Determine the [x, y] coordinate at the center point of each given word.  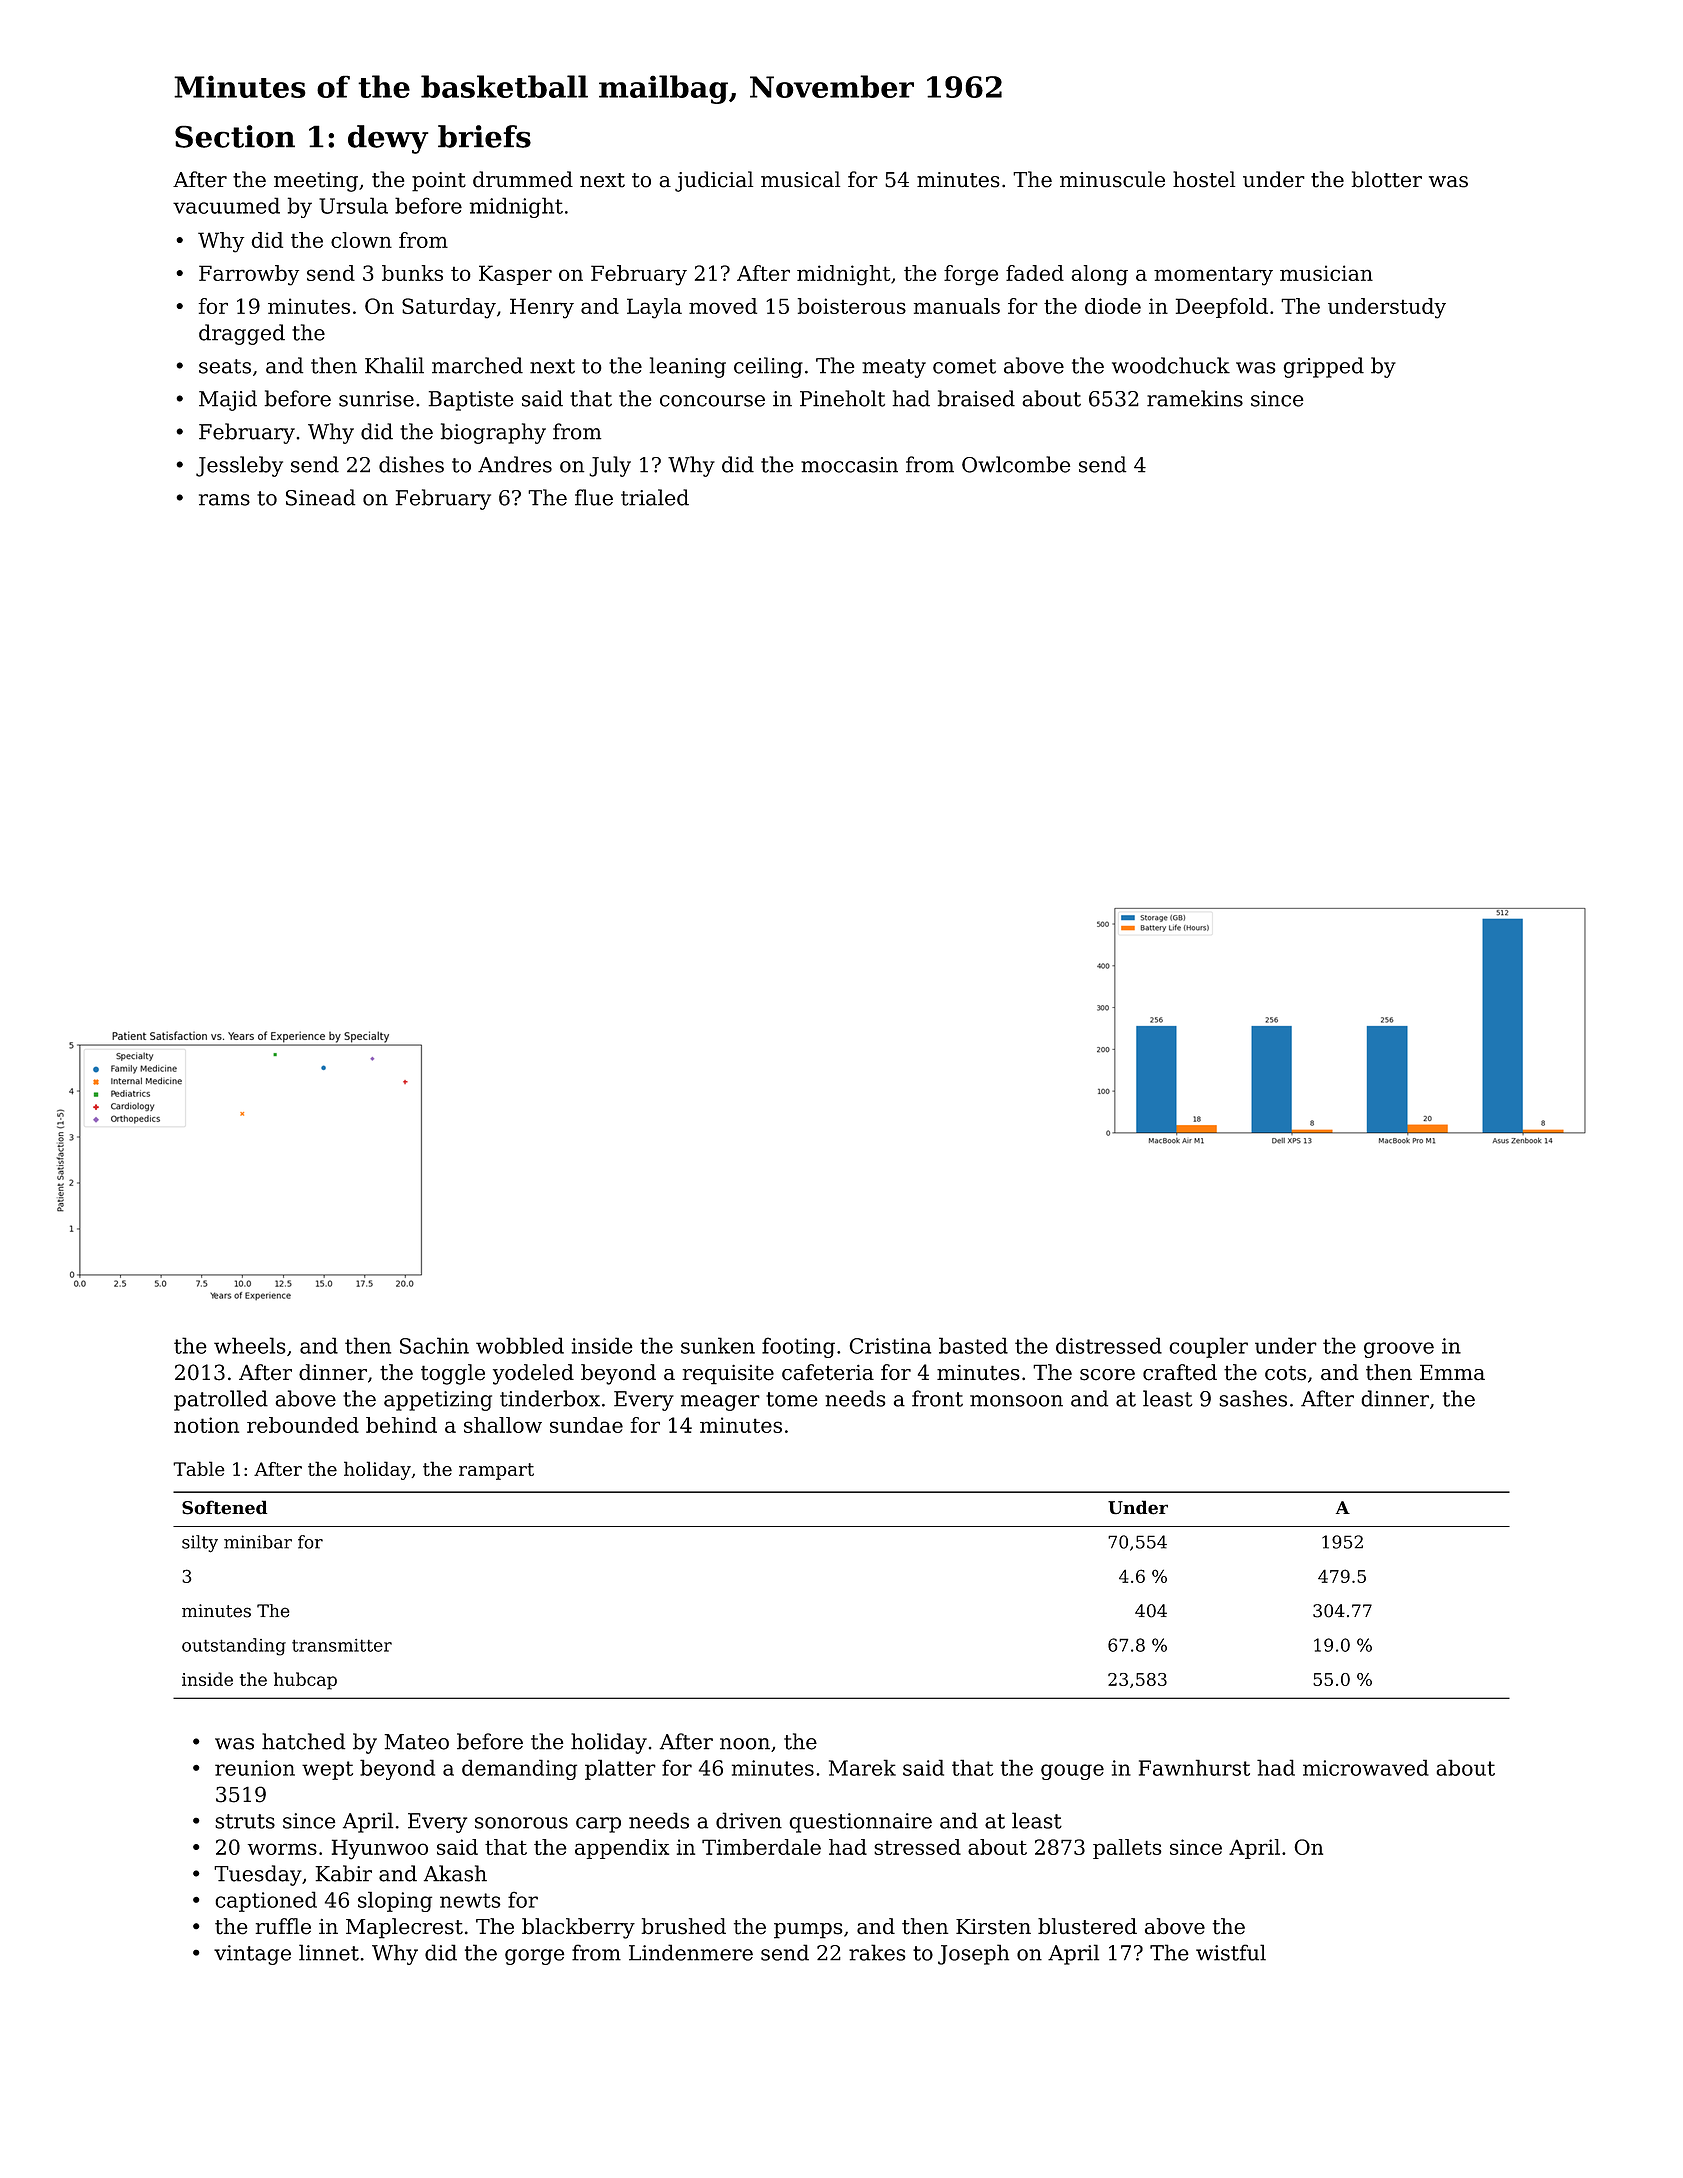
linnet [329, 1952]
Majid [228, 400]
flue [594, 497]
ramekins [1195, 398]
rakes [877, 1952]
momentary [1213, 276]
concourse [712, 401]
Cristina [890, 1346]
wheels [250, 1345]
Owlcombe [1016, 464]
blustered [1087, 1926]
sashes [1253, 1398]
